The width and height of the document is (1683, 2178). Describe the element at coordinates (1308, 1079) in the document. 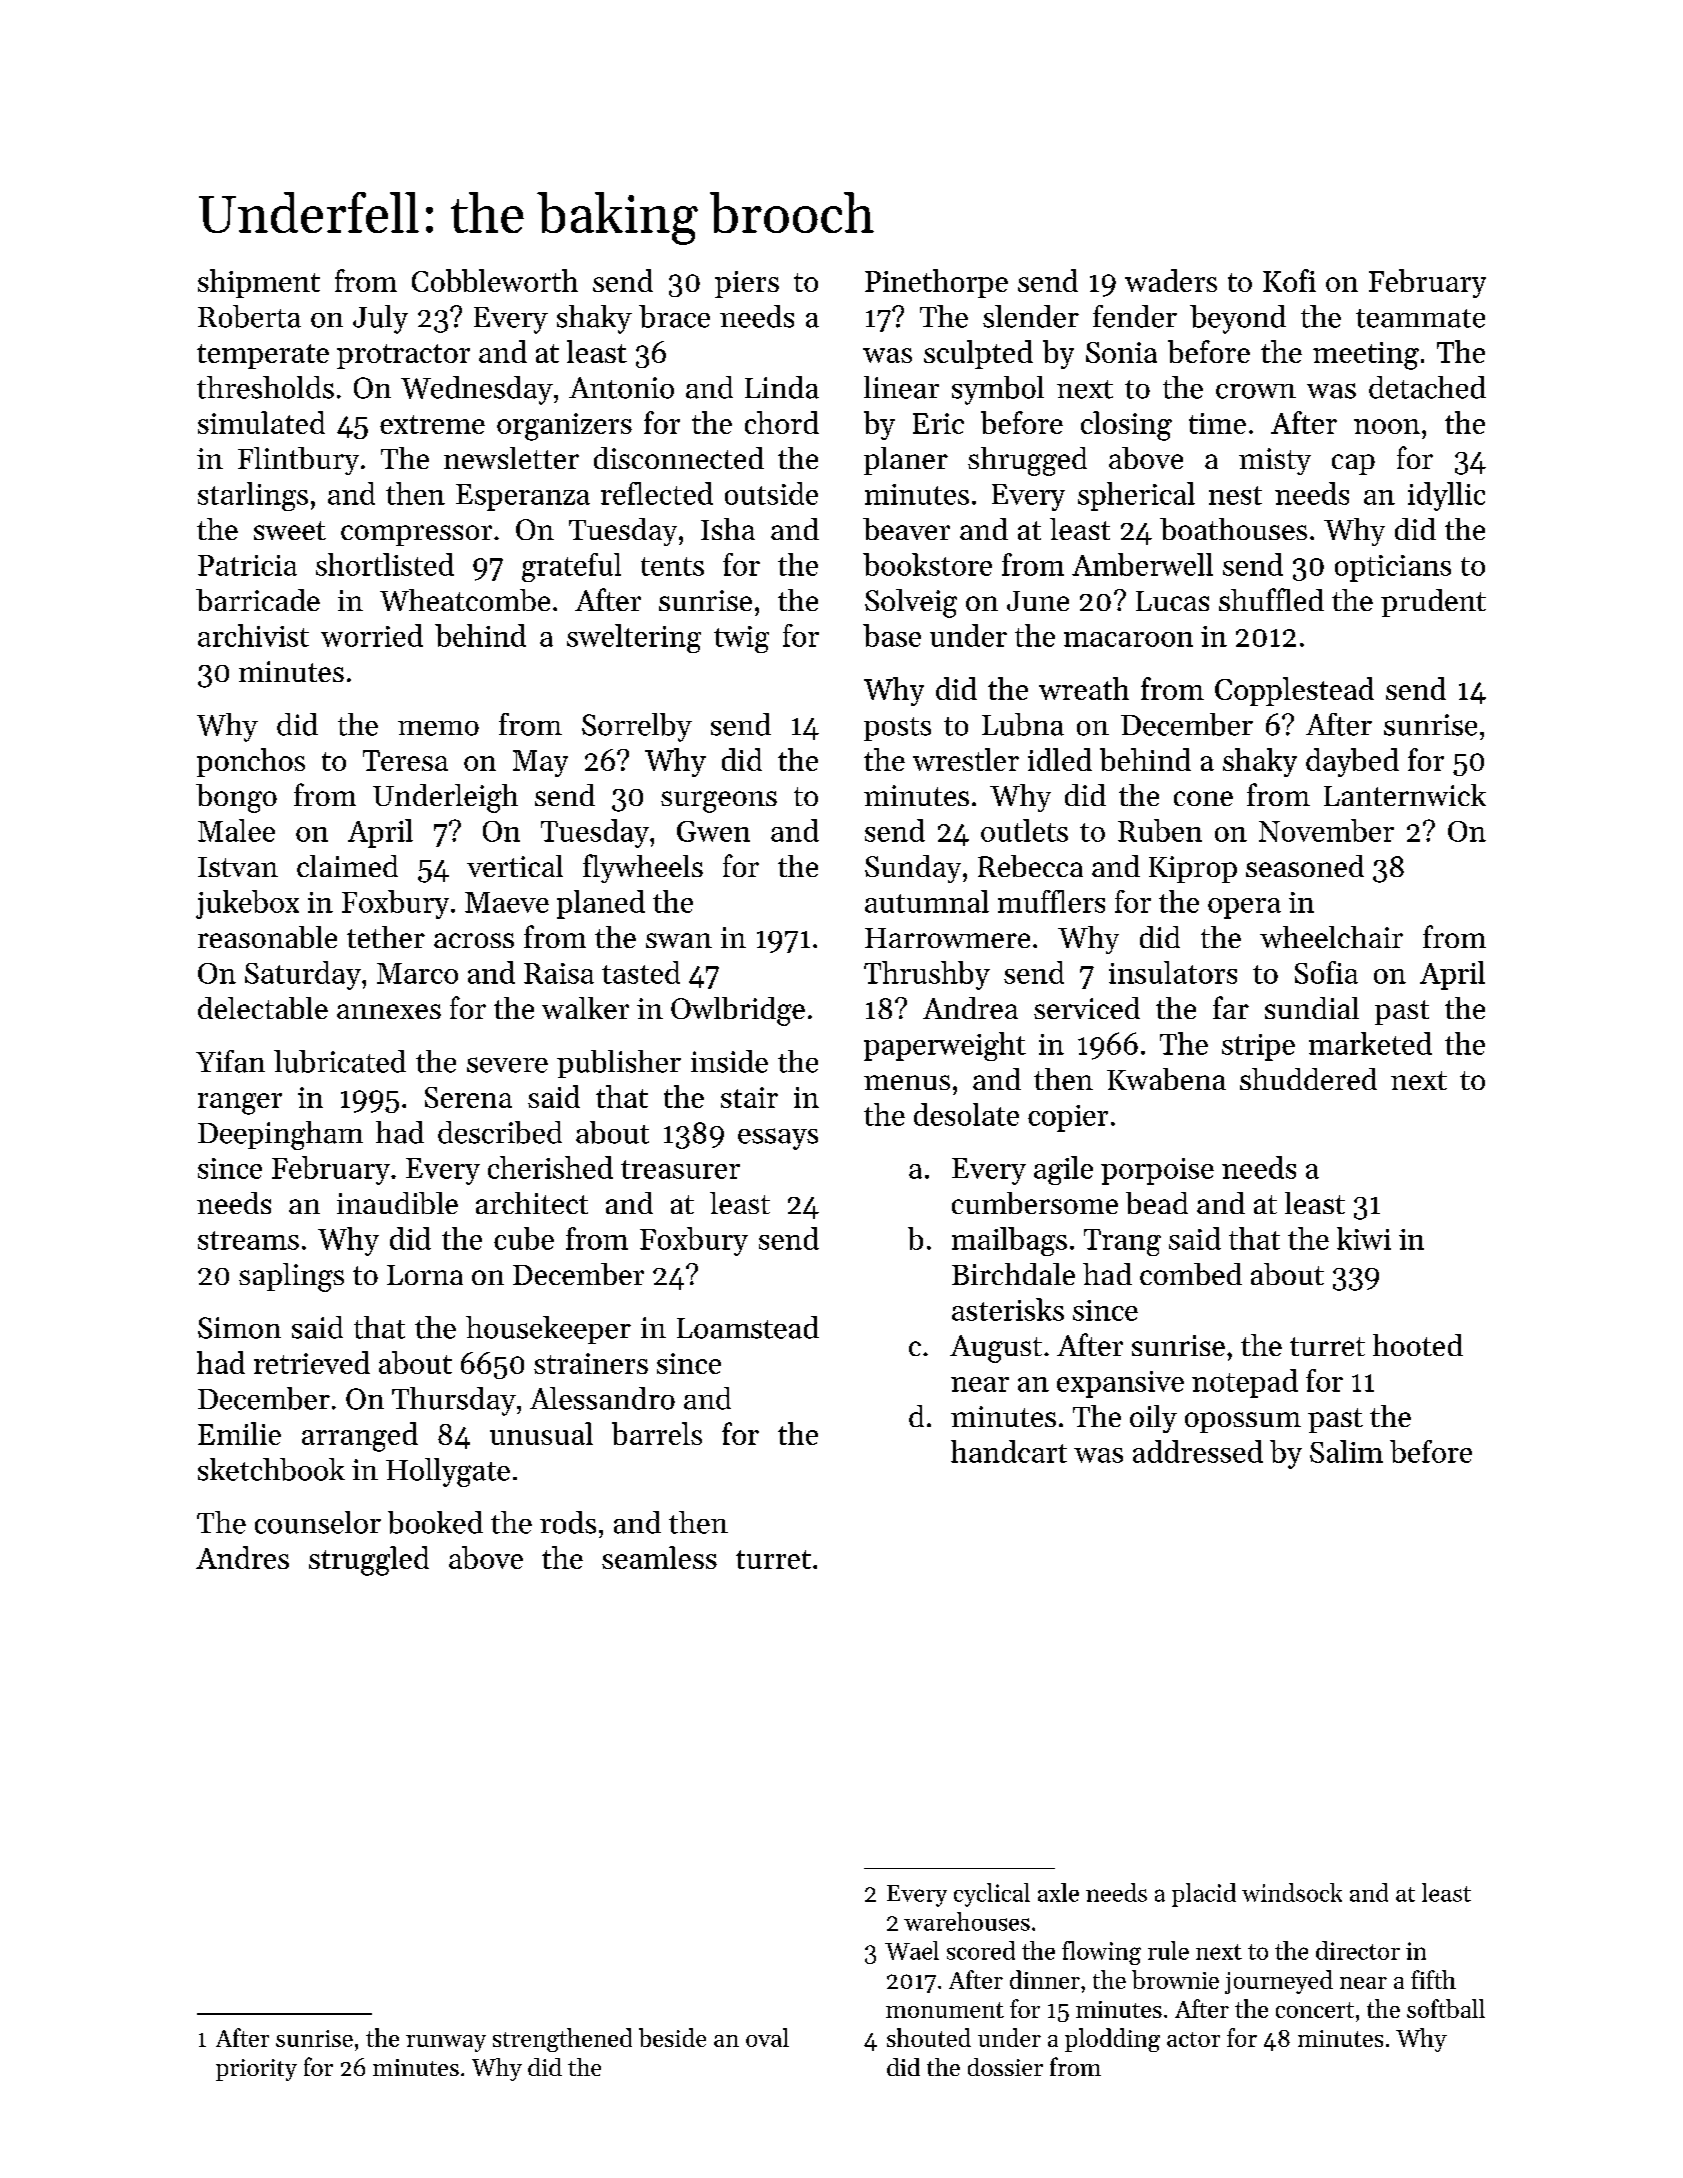

I see `shuddered` at that location.
